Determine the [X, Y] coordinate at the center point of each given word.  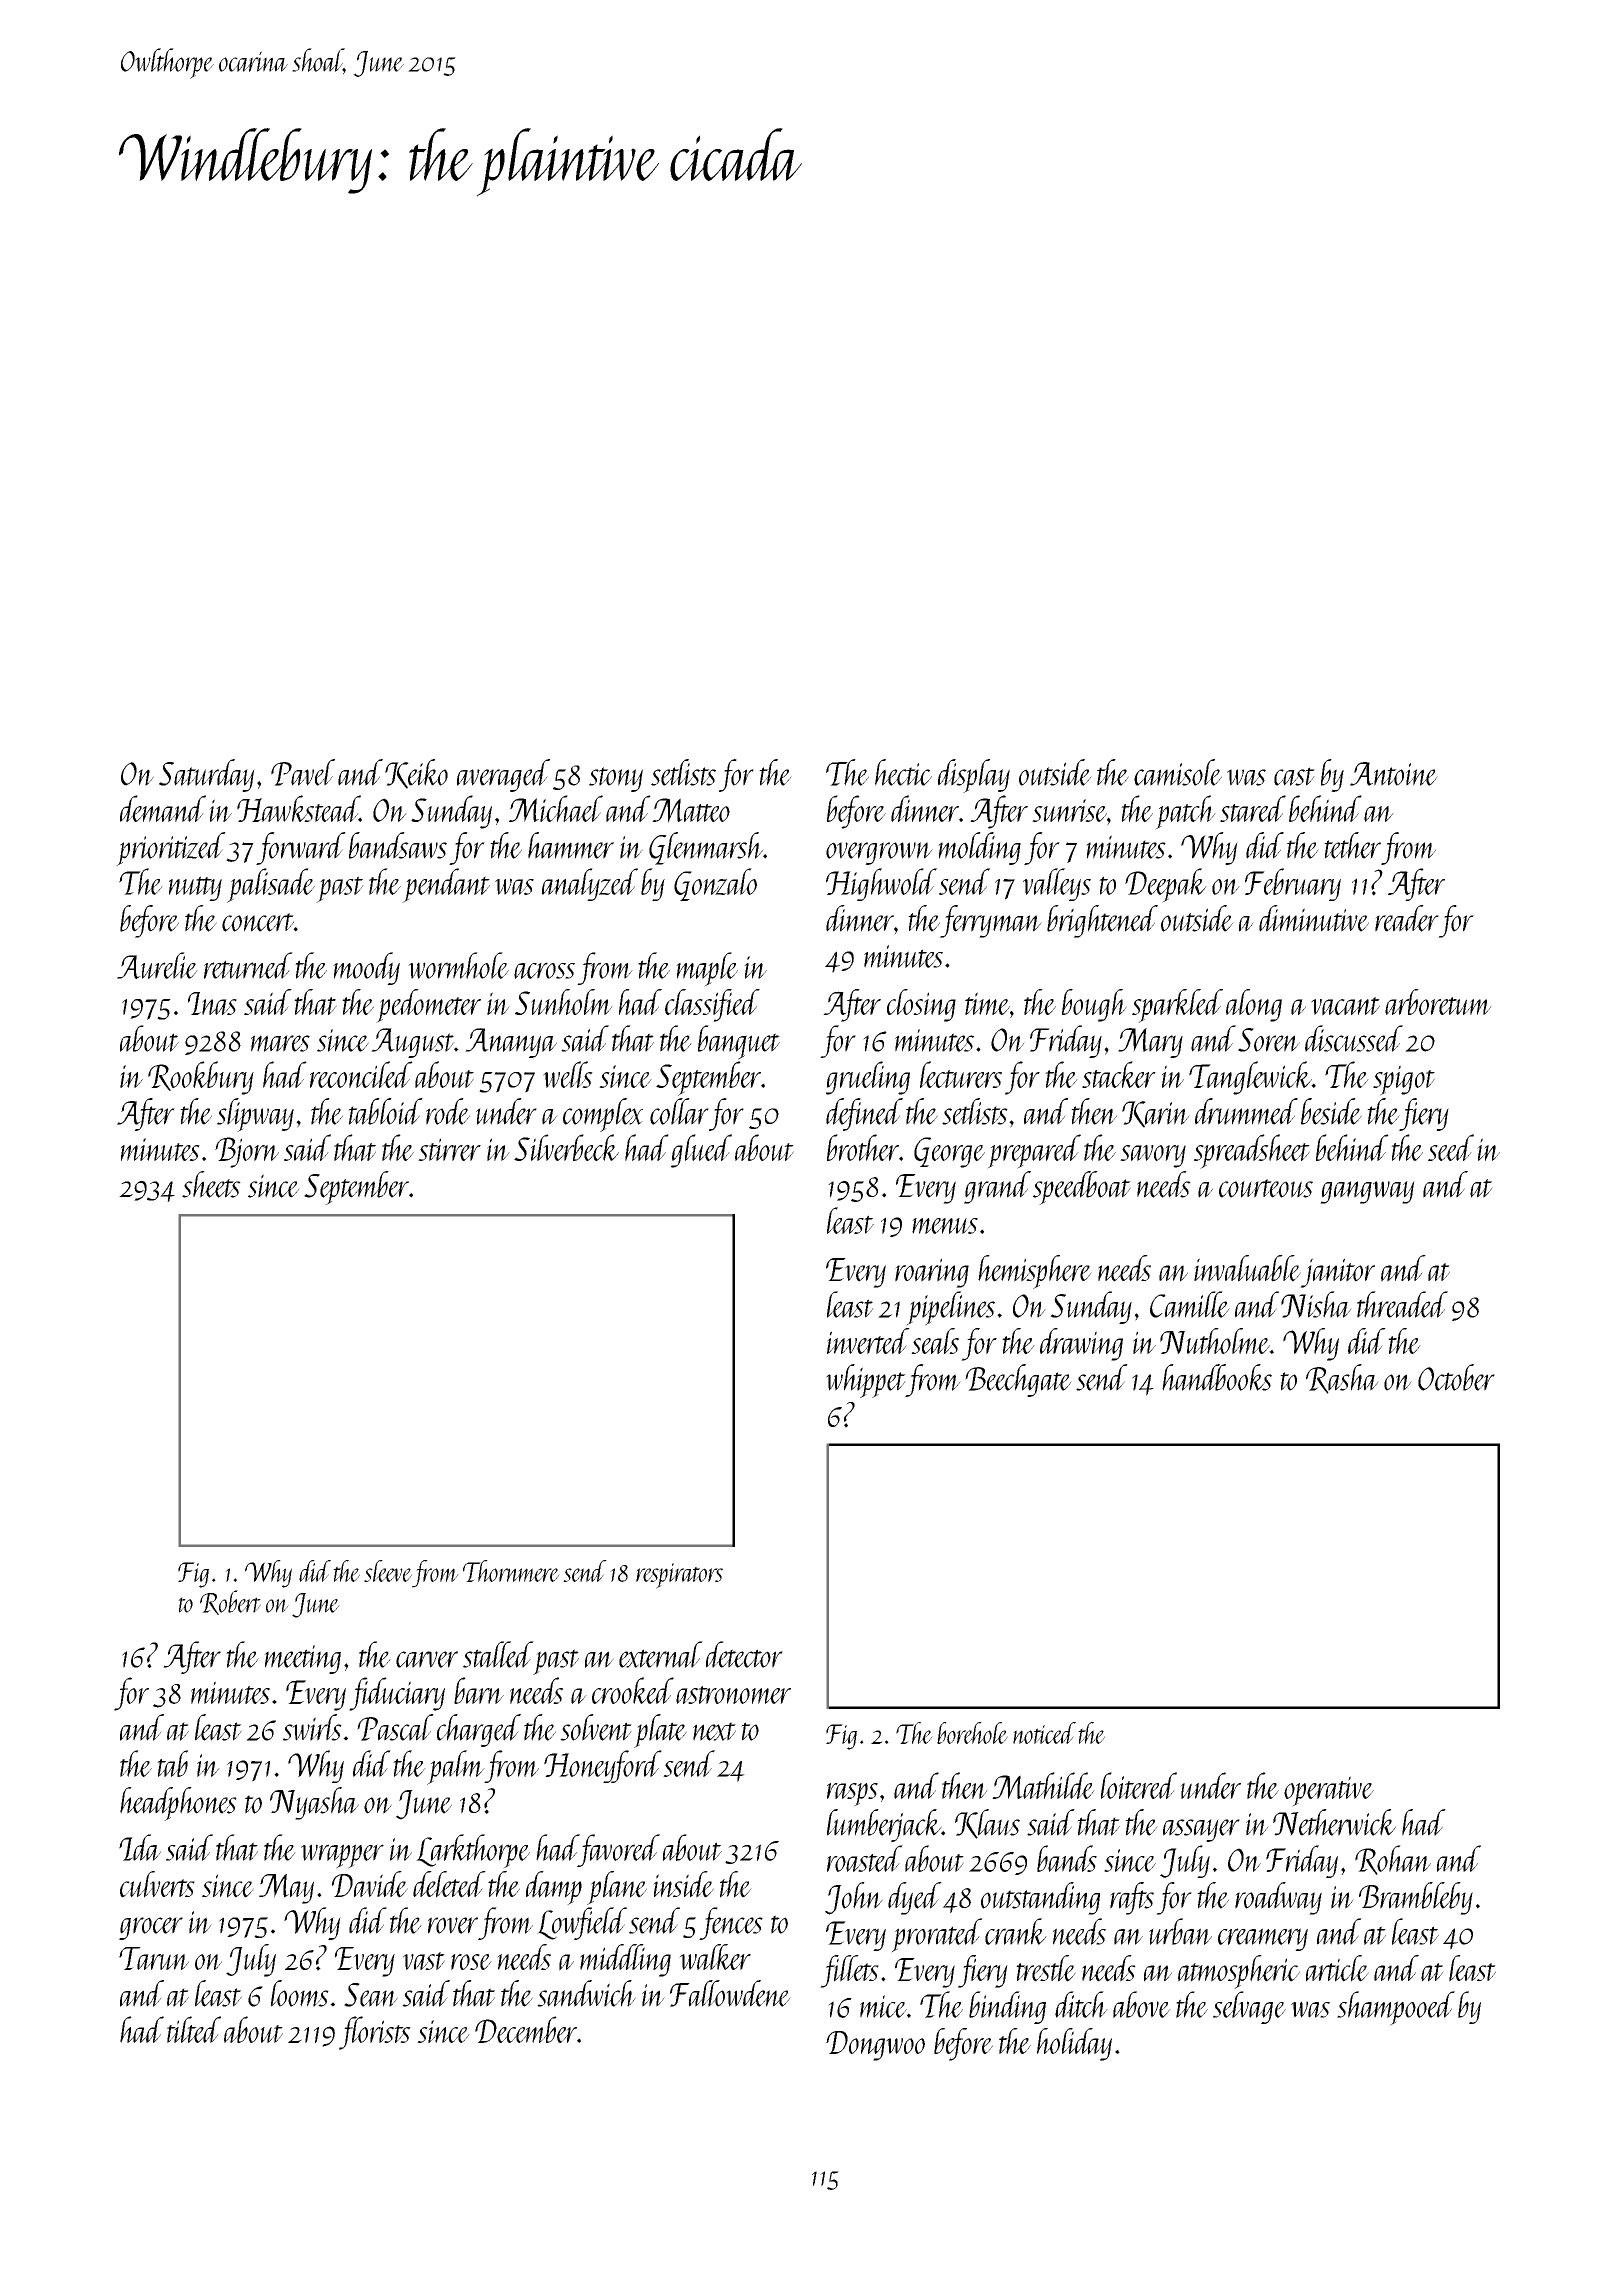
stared [1253, 808]
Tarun [154, 1958]
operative [1329, 1791]
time [987, 1003]
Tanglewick [1250, 1078]
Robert [230, 1602]
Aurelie [157, 965]
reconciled [361, 1074]
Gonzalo [715, 884]
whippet [866, 1381]
